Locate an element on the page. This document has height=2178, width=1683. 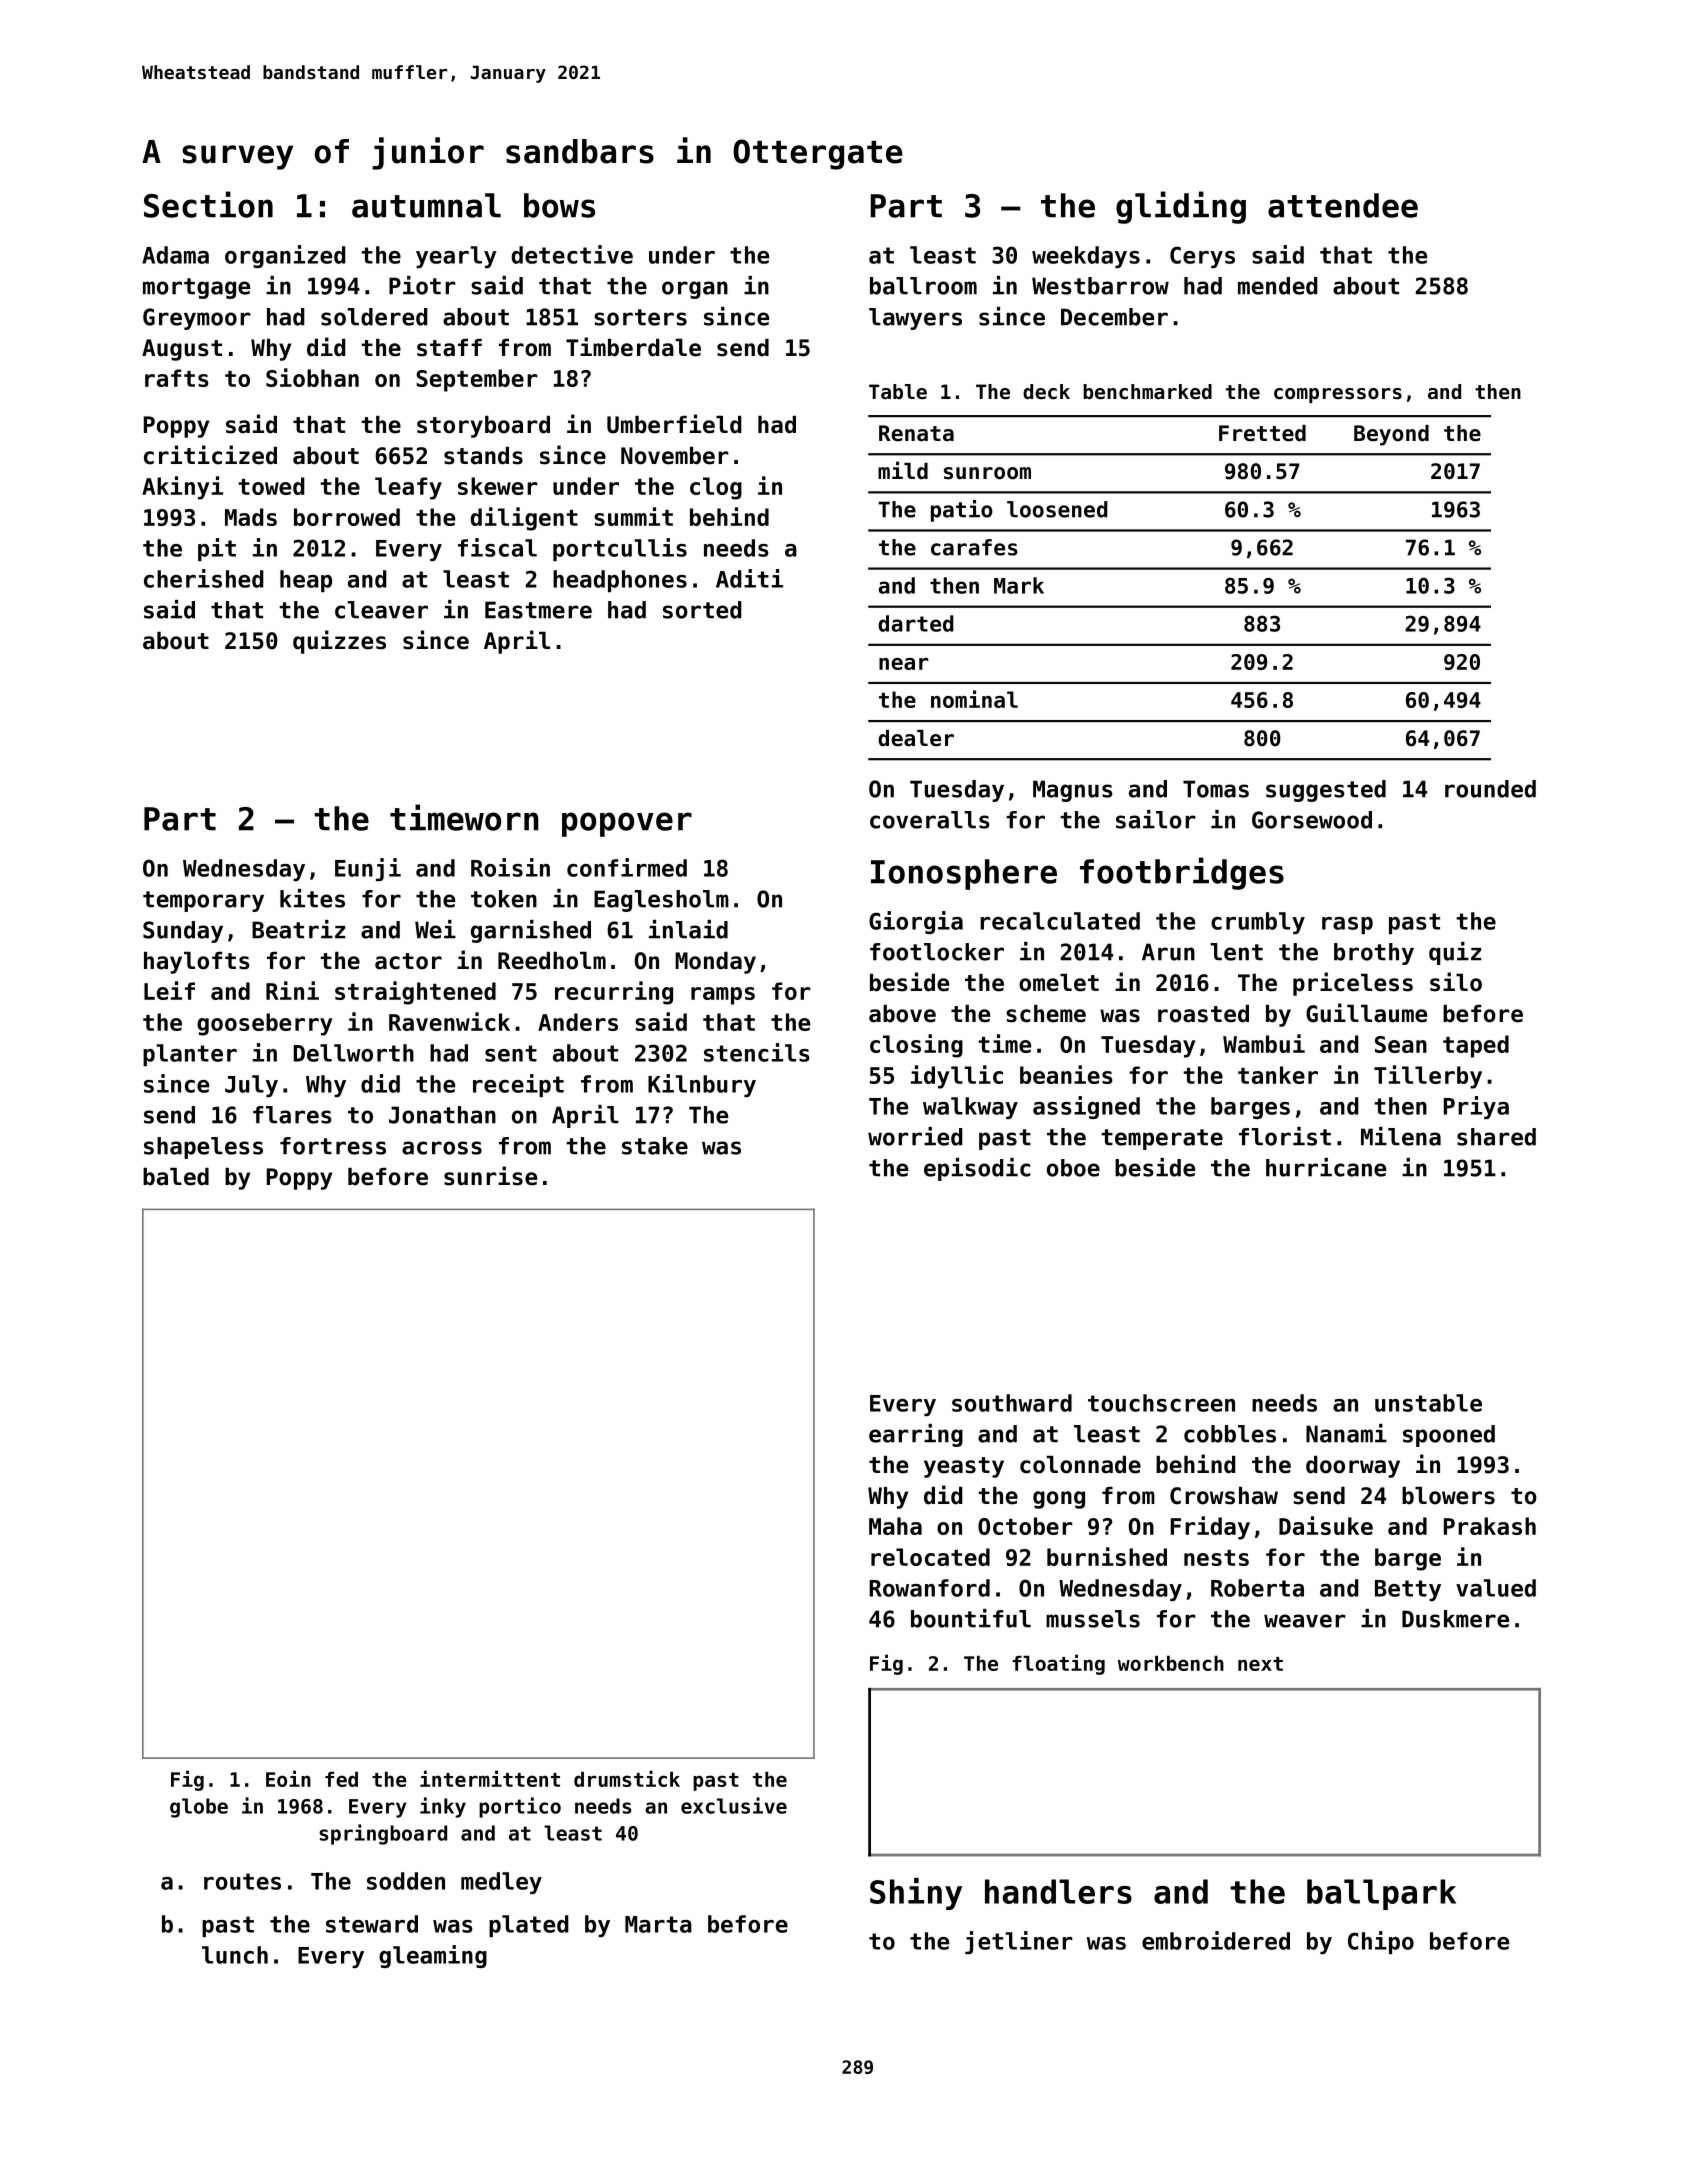
Marta is located at coordinates (658, 1924).
